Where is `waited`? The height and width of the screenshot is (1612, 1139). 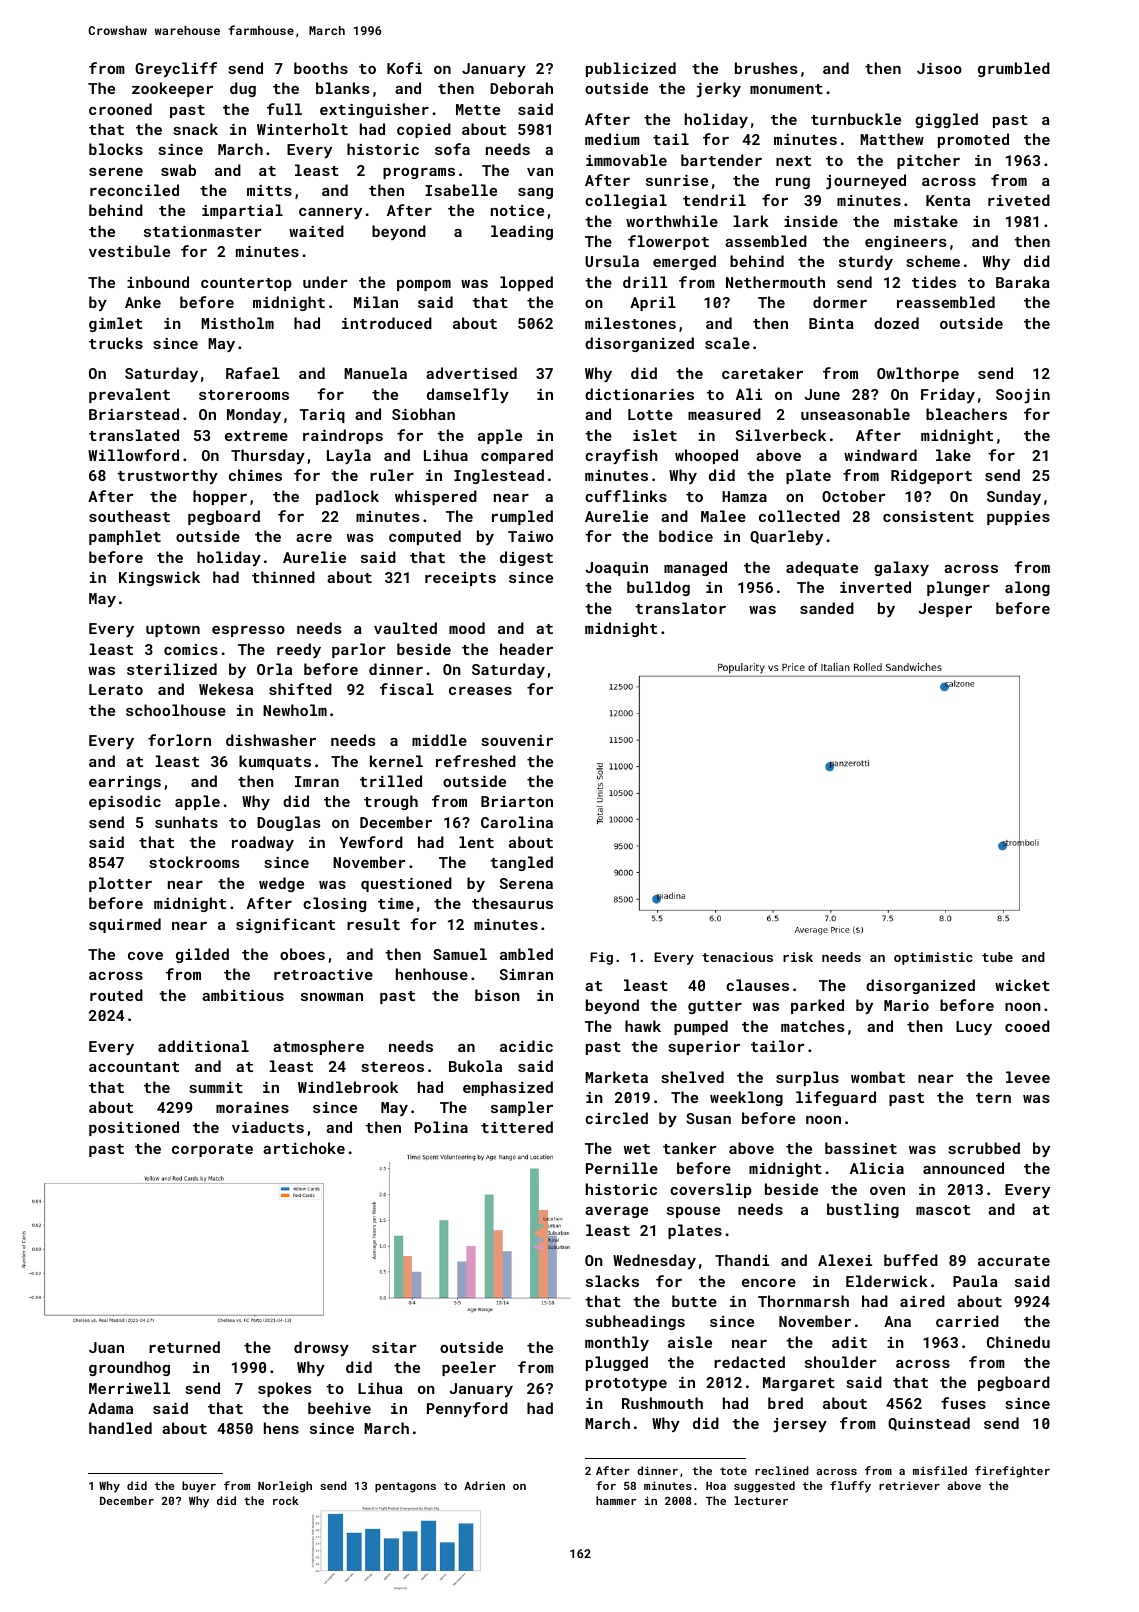 waited is located at coordinates (316, 231).
